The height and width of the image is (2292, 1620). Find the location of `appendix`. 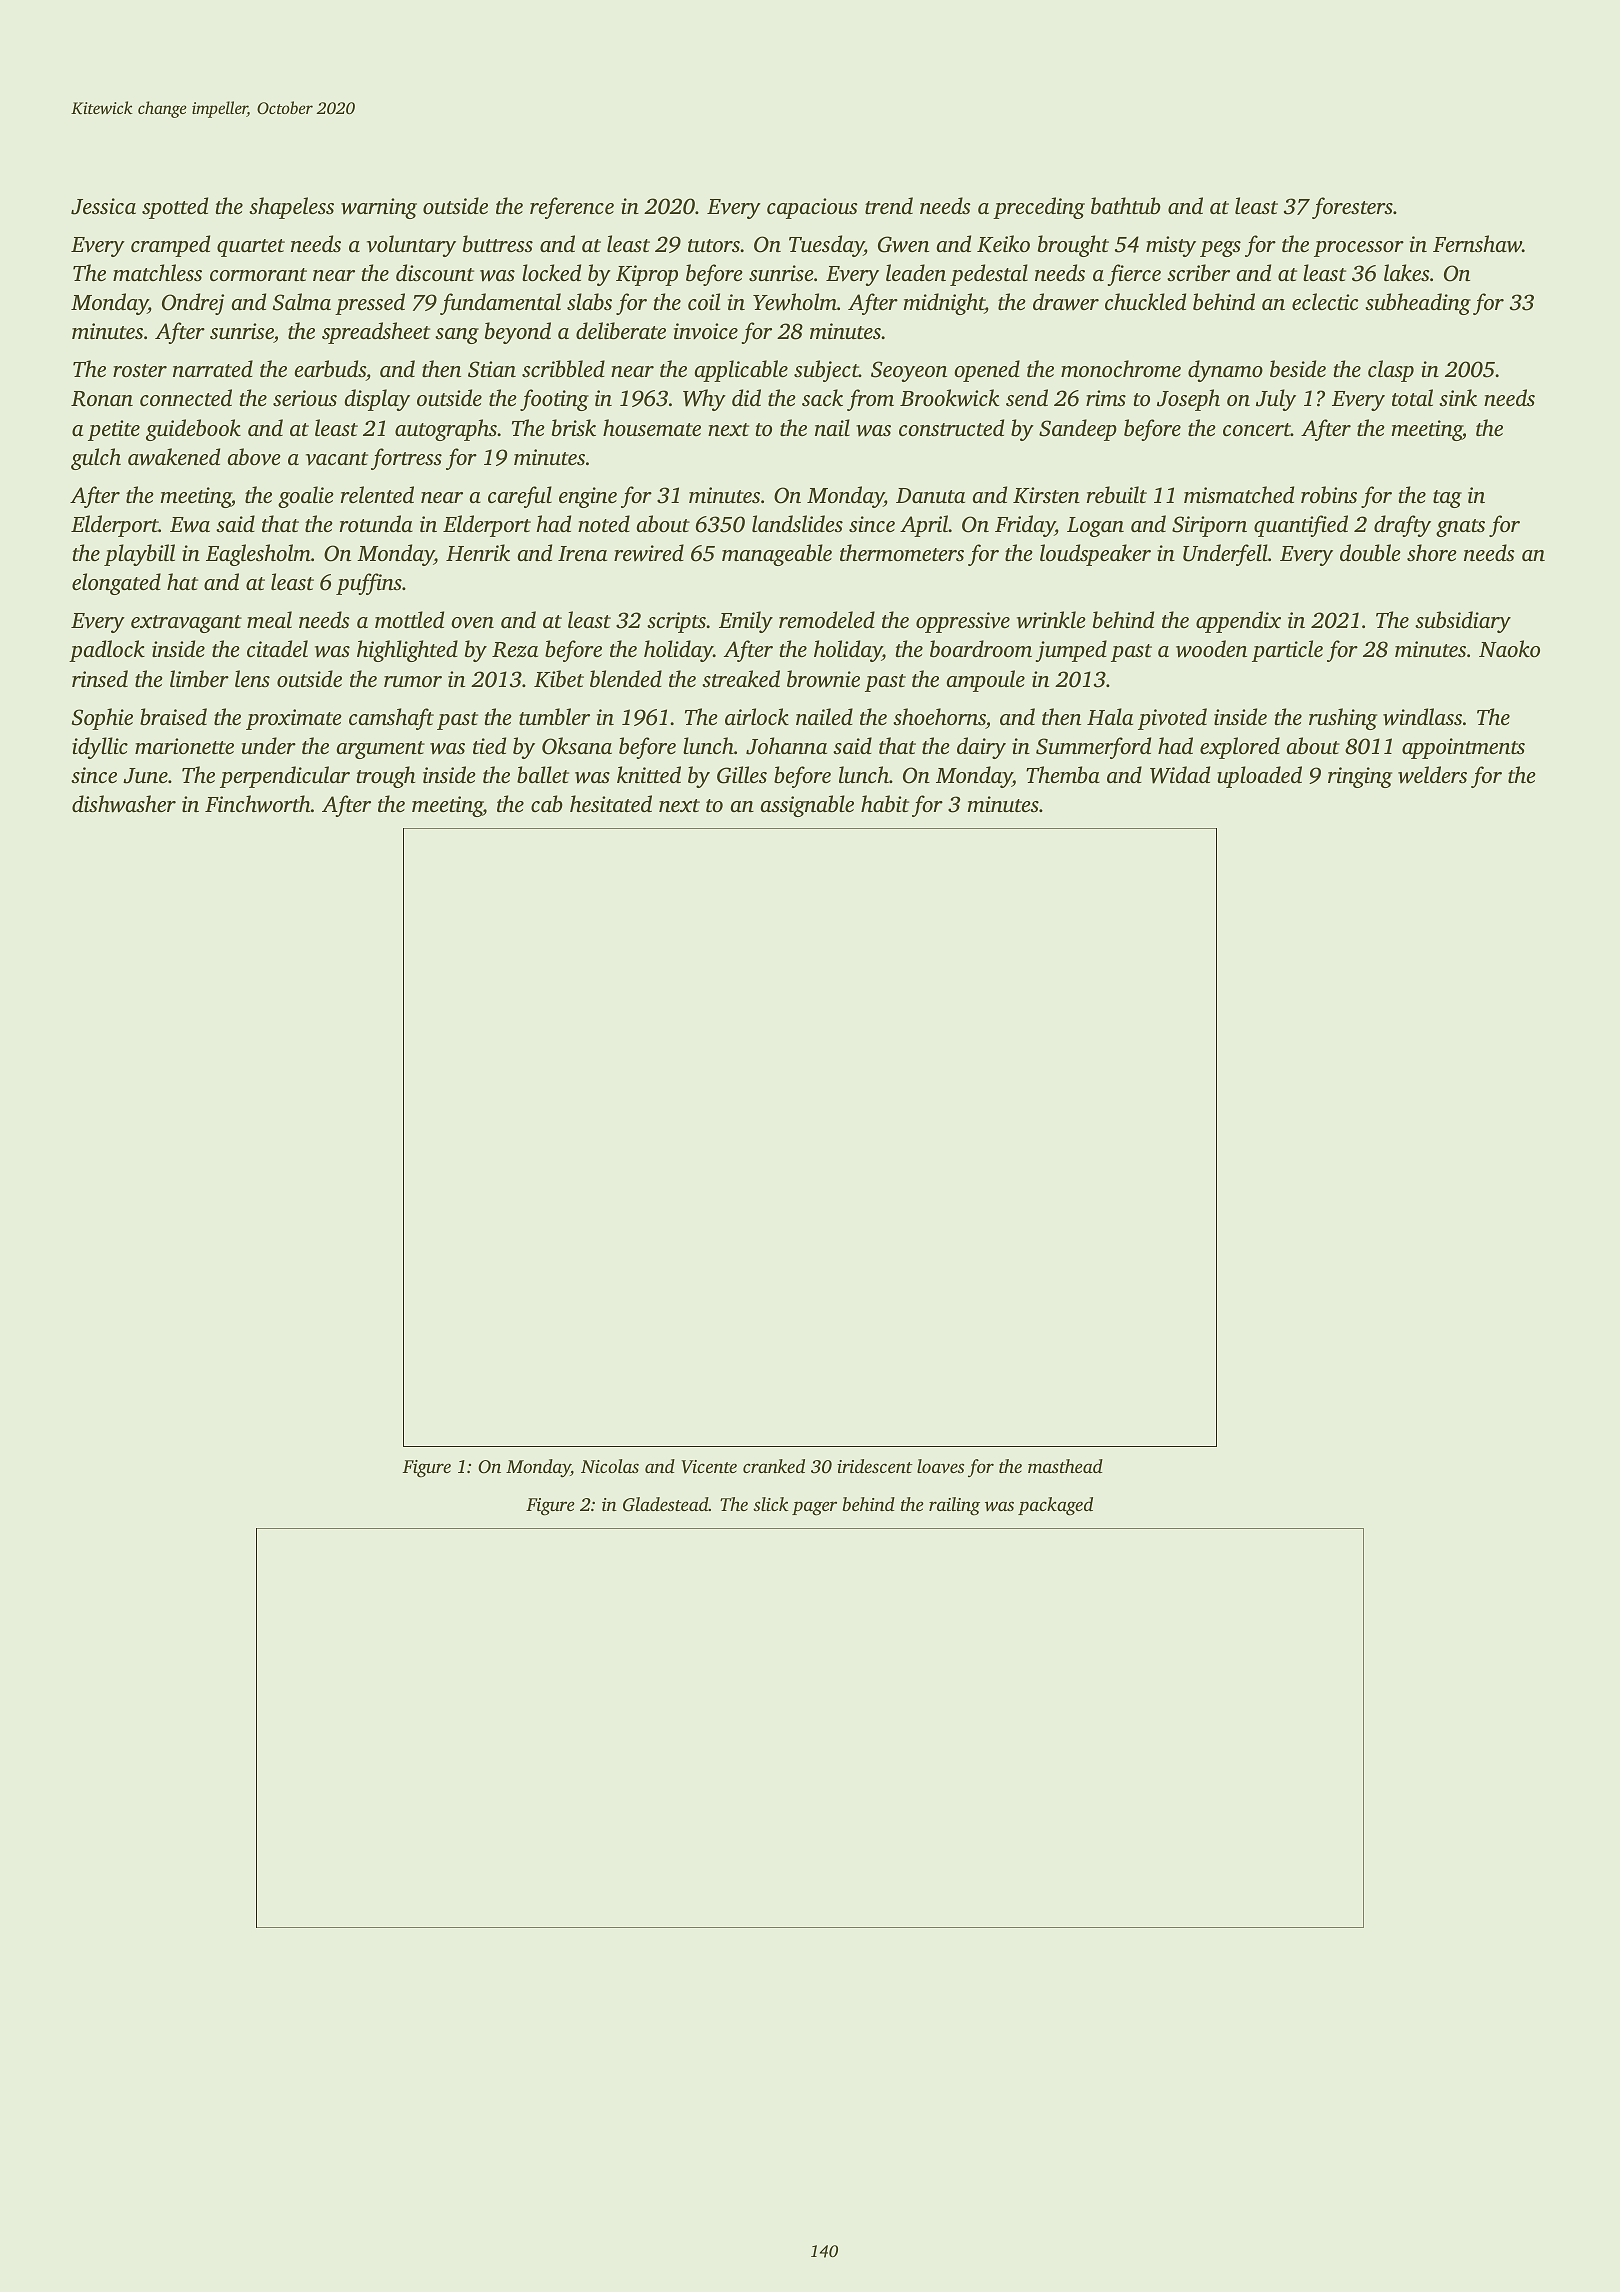

appendix is located at coordinates (1238, 622).
